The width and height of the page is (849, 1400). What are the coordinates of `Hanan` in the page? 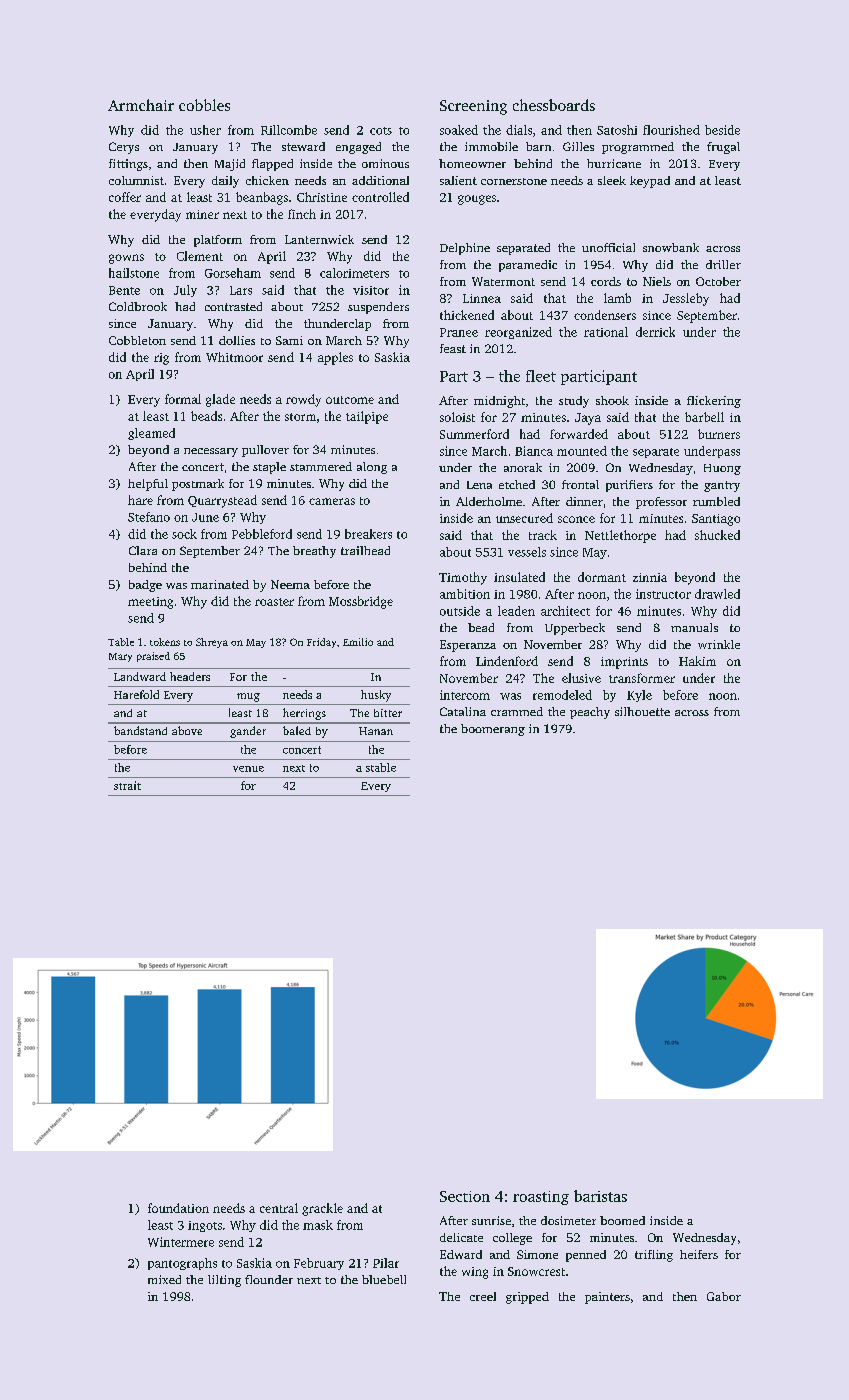 It's located at (376, 731).
